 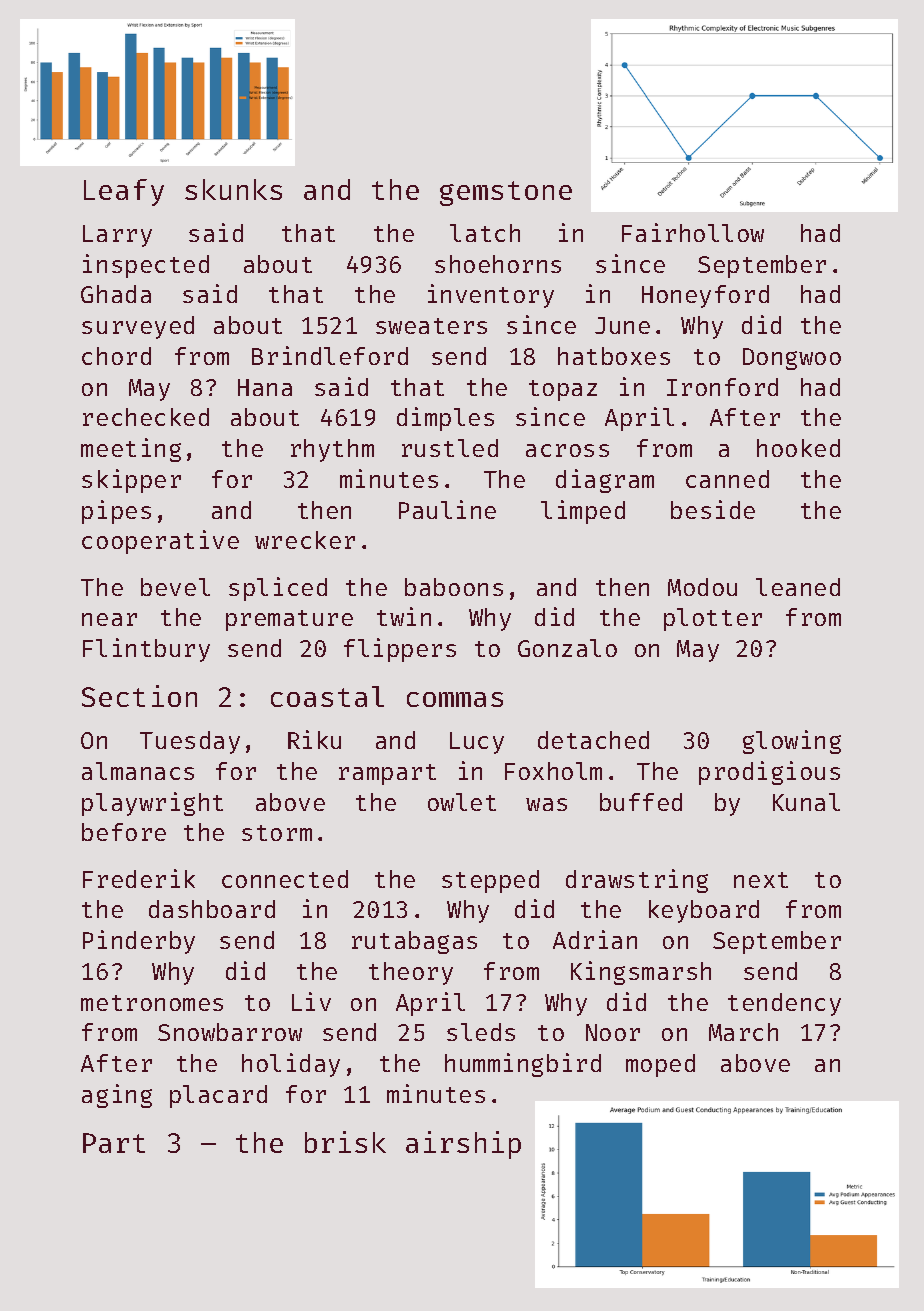 I want to click on surveyed, so click(x=138, y=327).
